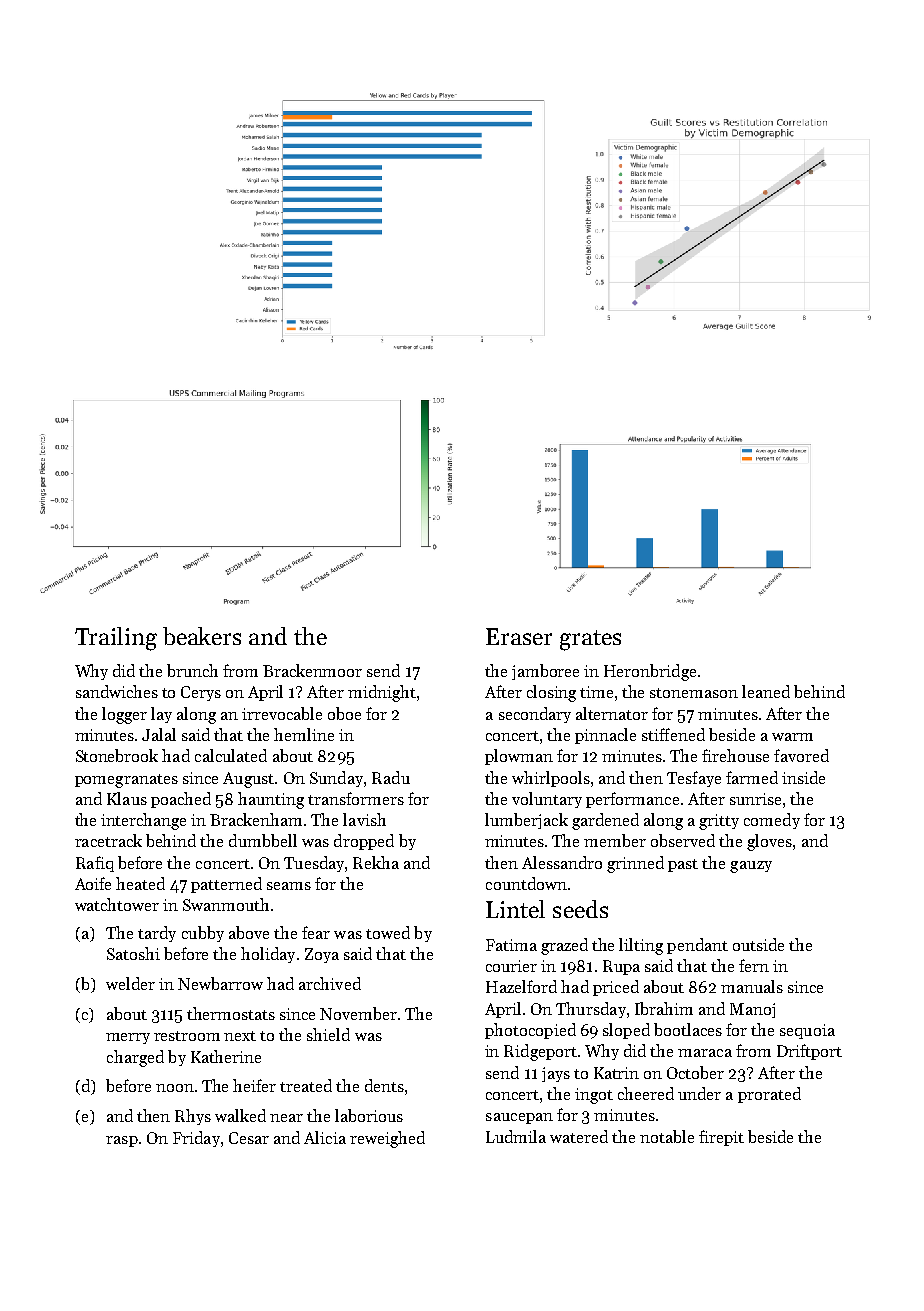  Describe the element at coordinates (256, 819) in the screenshot. I see `Brackenham` at that location.
